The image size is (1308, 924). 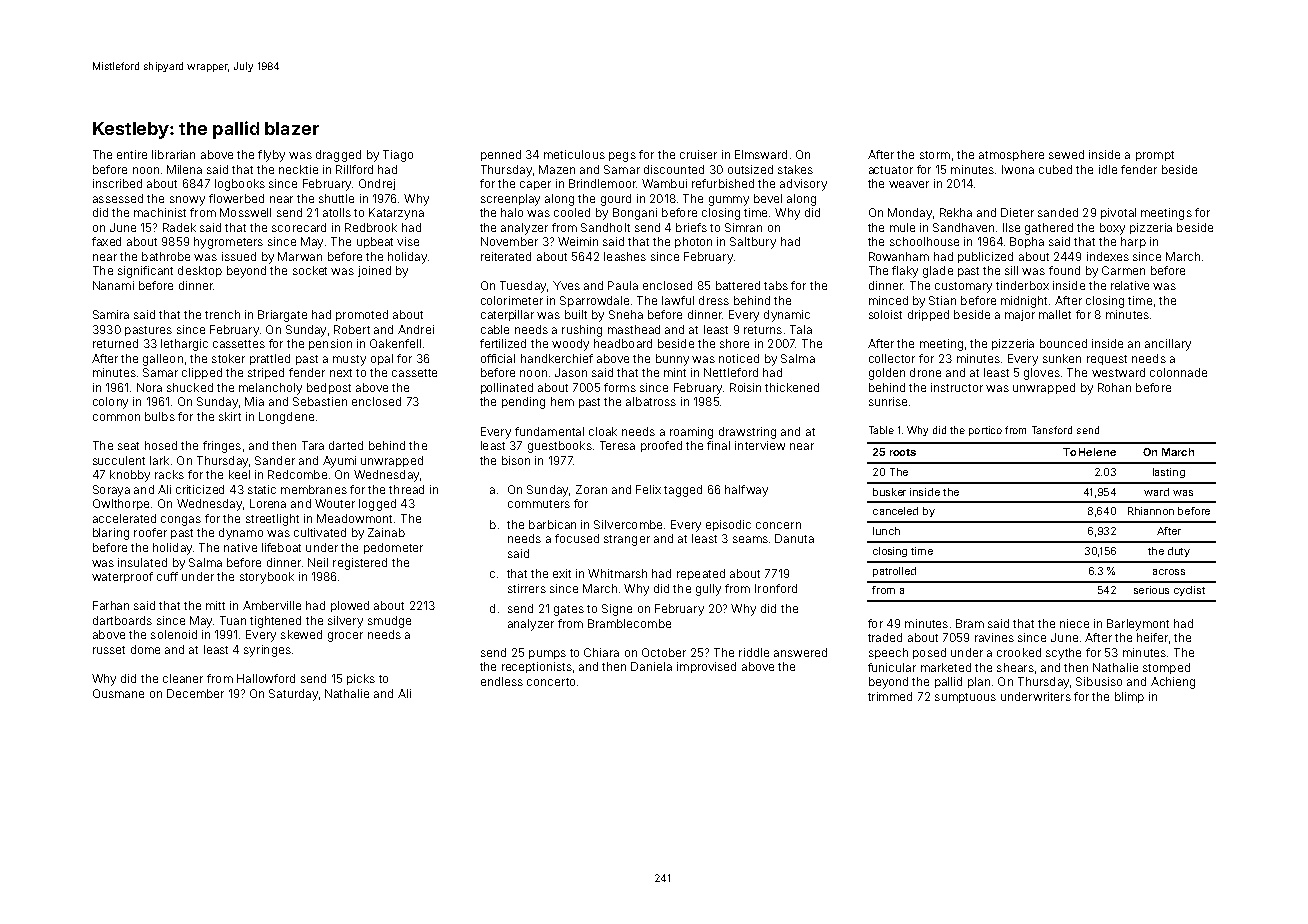 What do you see at coordinates (320, 401) in the image?
I see `Sebastien` at bounding box center [320, 401].
